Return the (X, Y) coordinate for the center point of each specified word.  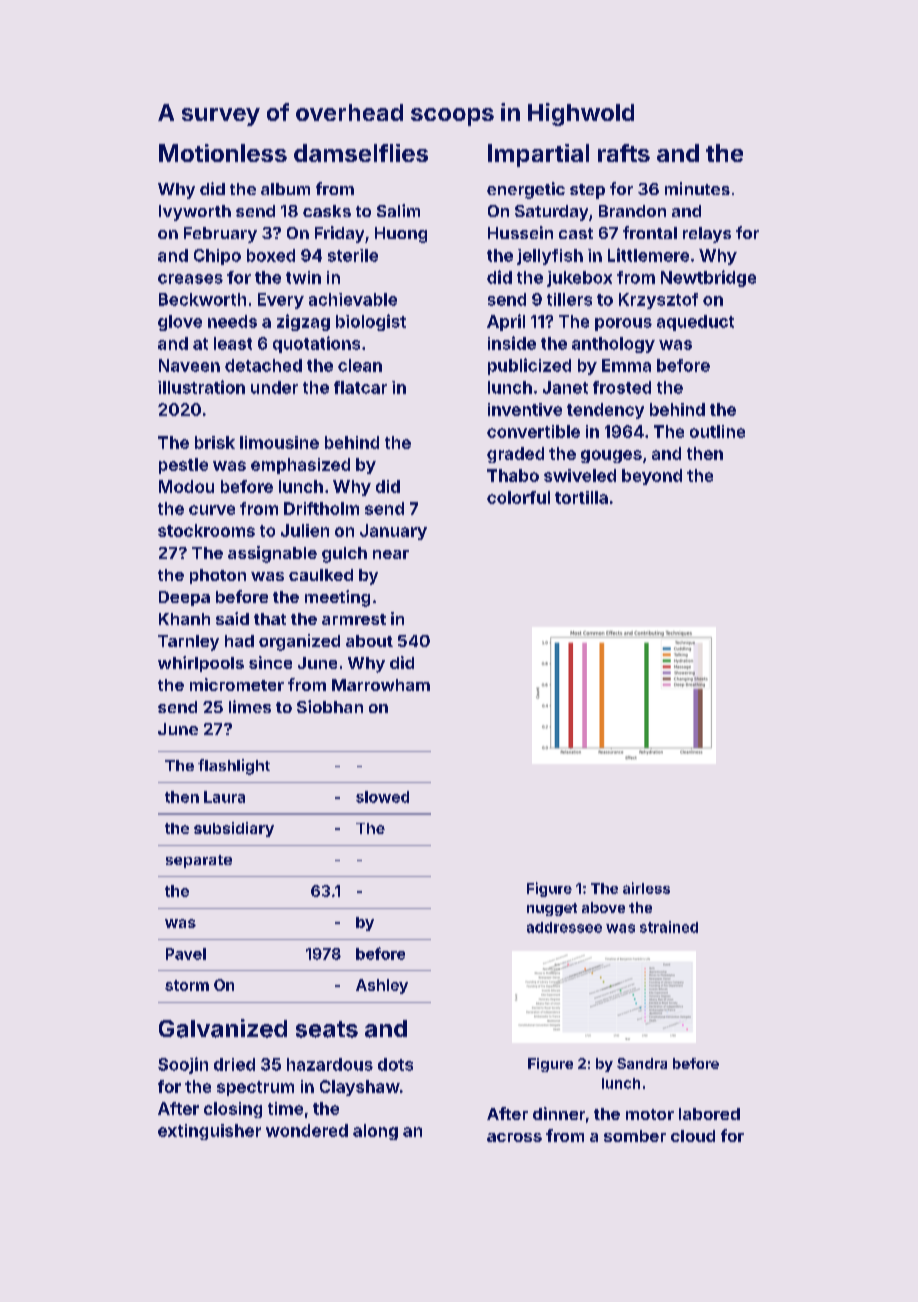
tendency (605, 411)
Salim (398, 210)
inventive (525, 409)
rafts (624, 153)
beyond (652, 477)
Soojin (183, 1065)
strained (669, 927)
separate (199, 861)
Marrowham (381, 685)
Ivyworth (195, 213)
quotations (316, 344)
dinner (559, 1113)
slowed (382, 797)
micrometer (237, 684)
